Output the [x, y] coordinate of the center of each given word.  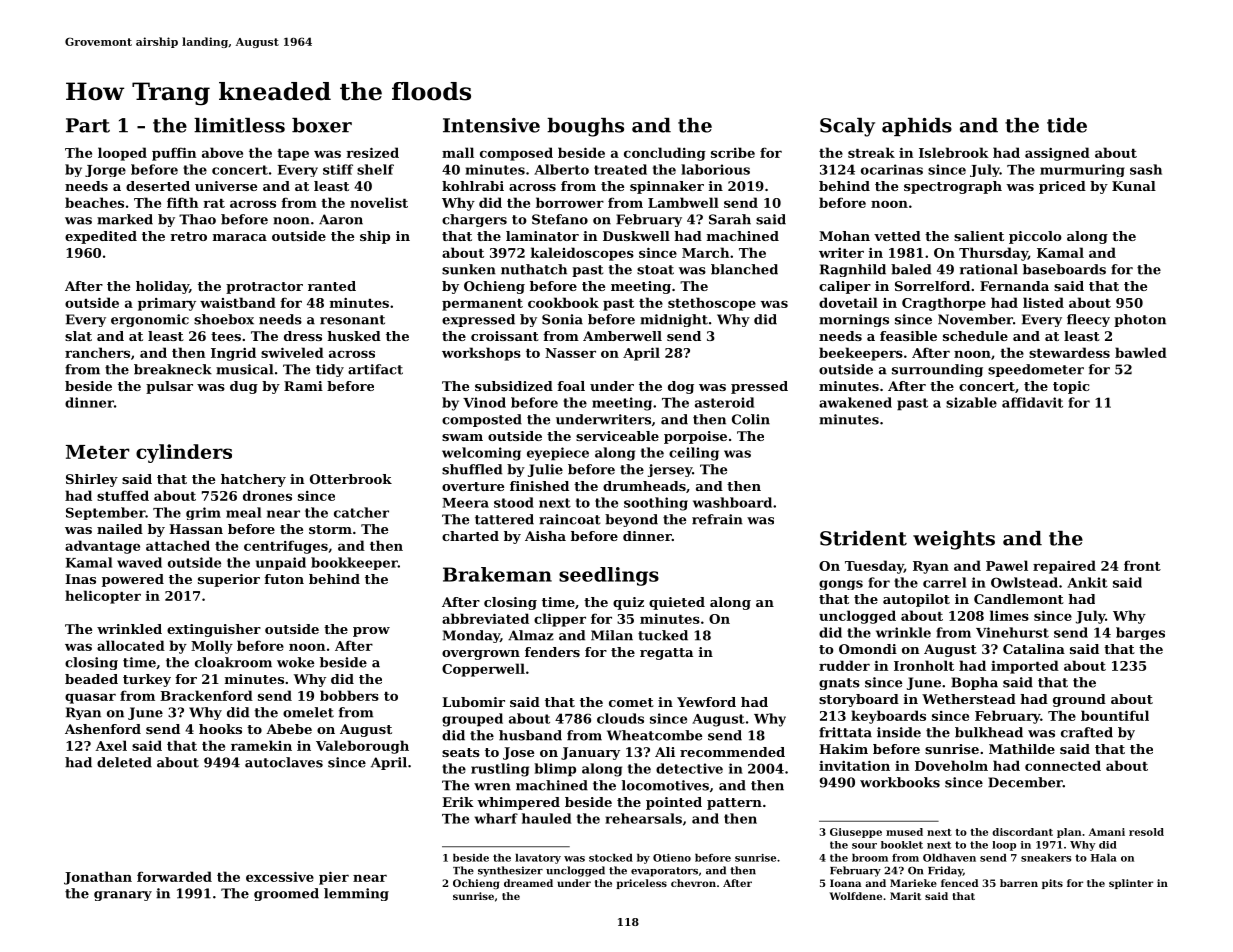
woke [295, 662]
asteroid [724, 402]
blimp [555, 770]
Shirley [92, 480]
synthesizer [510, 871]
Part [88, 125]
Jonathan [98, 878]
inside [899, 732]
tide [1067, 125]
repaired [1064, 567]
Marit [905, 896]
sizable [971, 402]
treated [620, 169]
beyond [631, 520]
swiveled [292, 352]
